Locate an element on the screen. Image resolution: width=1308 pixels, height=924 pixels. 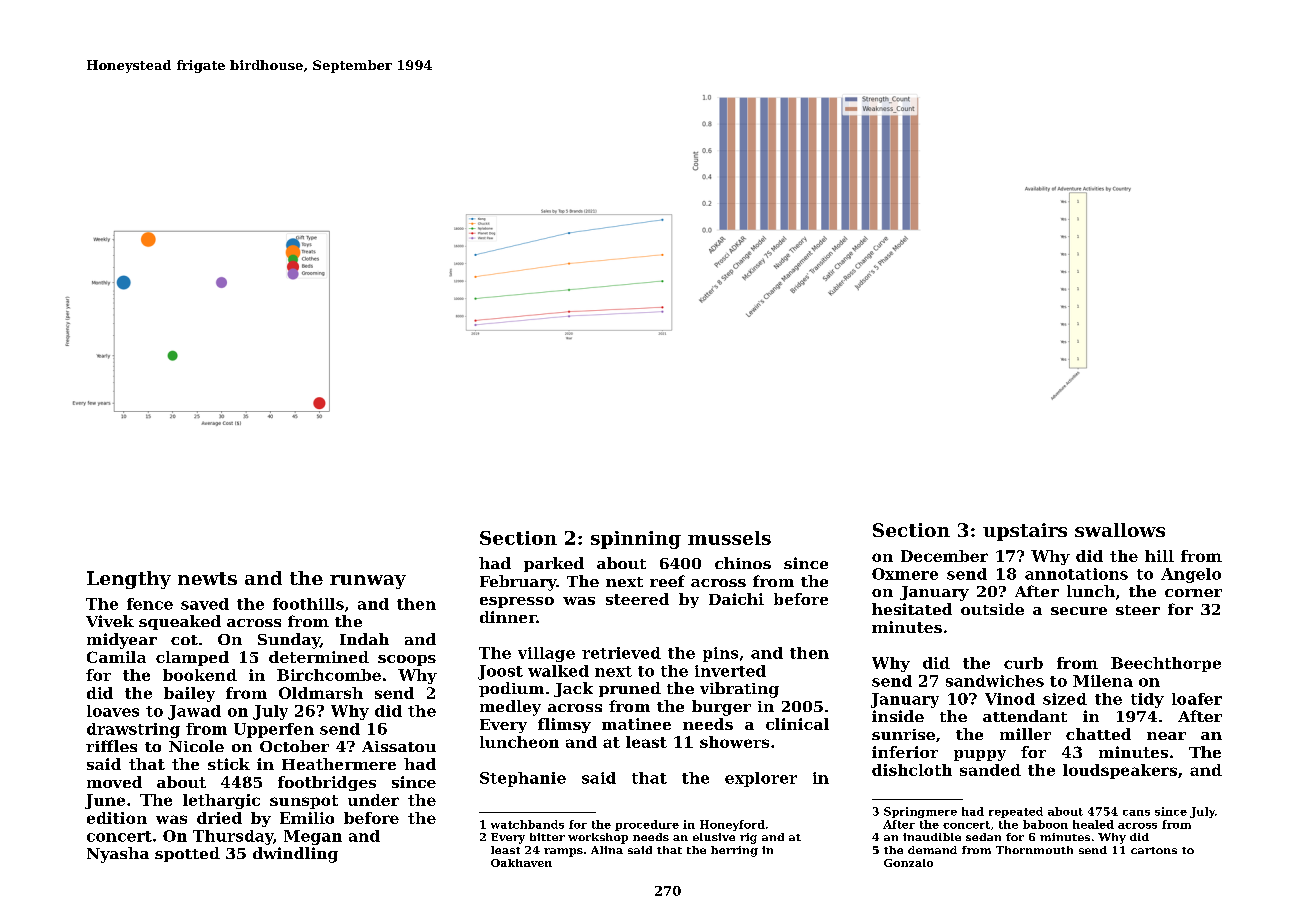
Honeyford is located at coordinates (732, 825).
